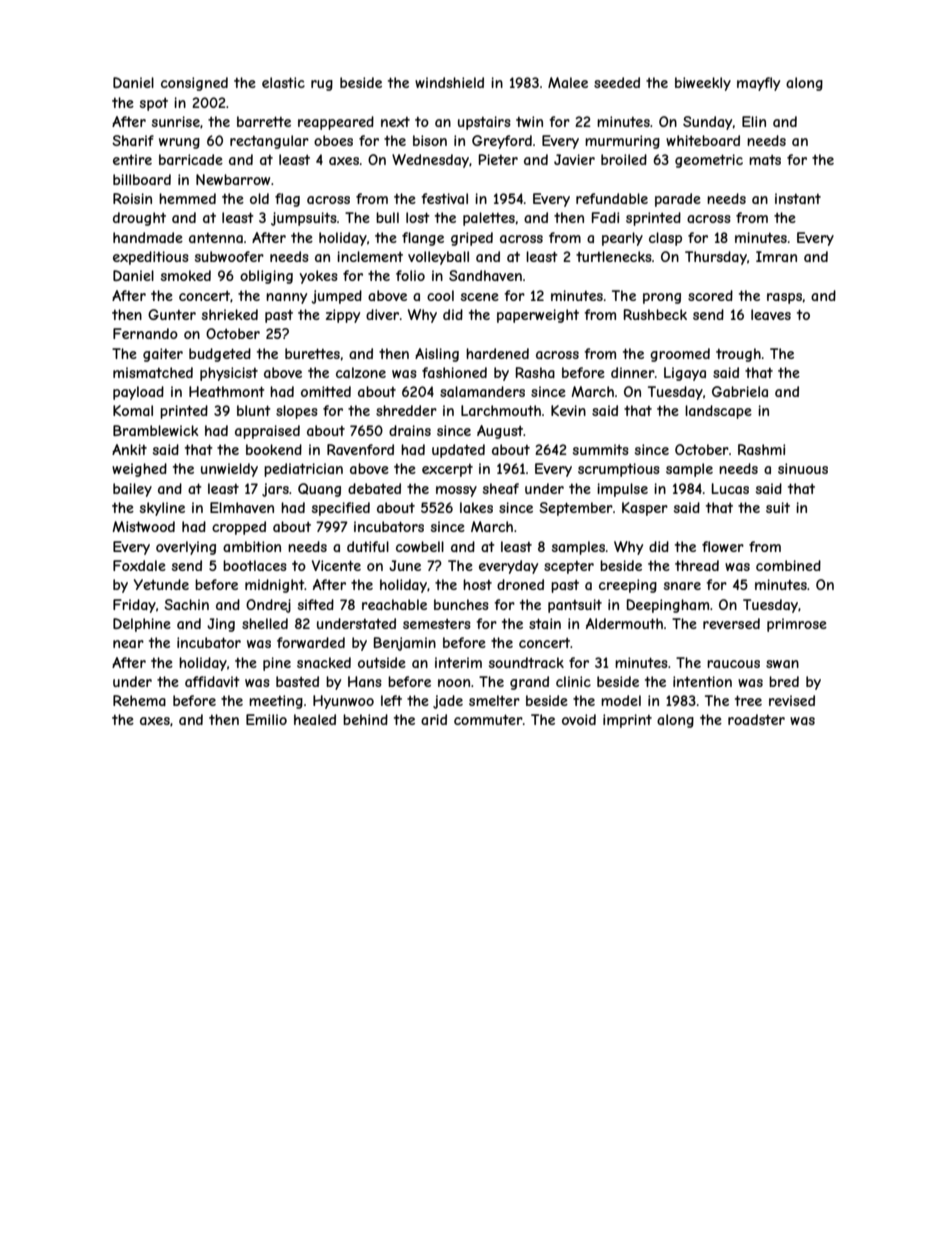 The height and width of the page is (1233, 952). Describe the element at coordinates (138, 393) in the page. I see `payload` at that location.
